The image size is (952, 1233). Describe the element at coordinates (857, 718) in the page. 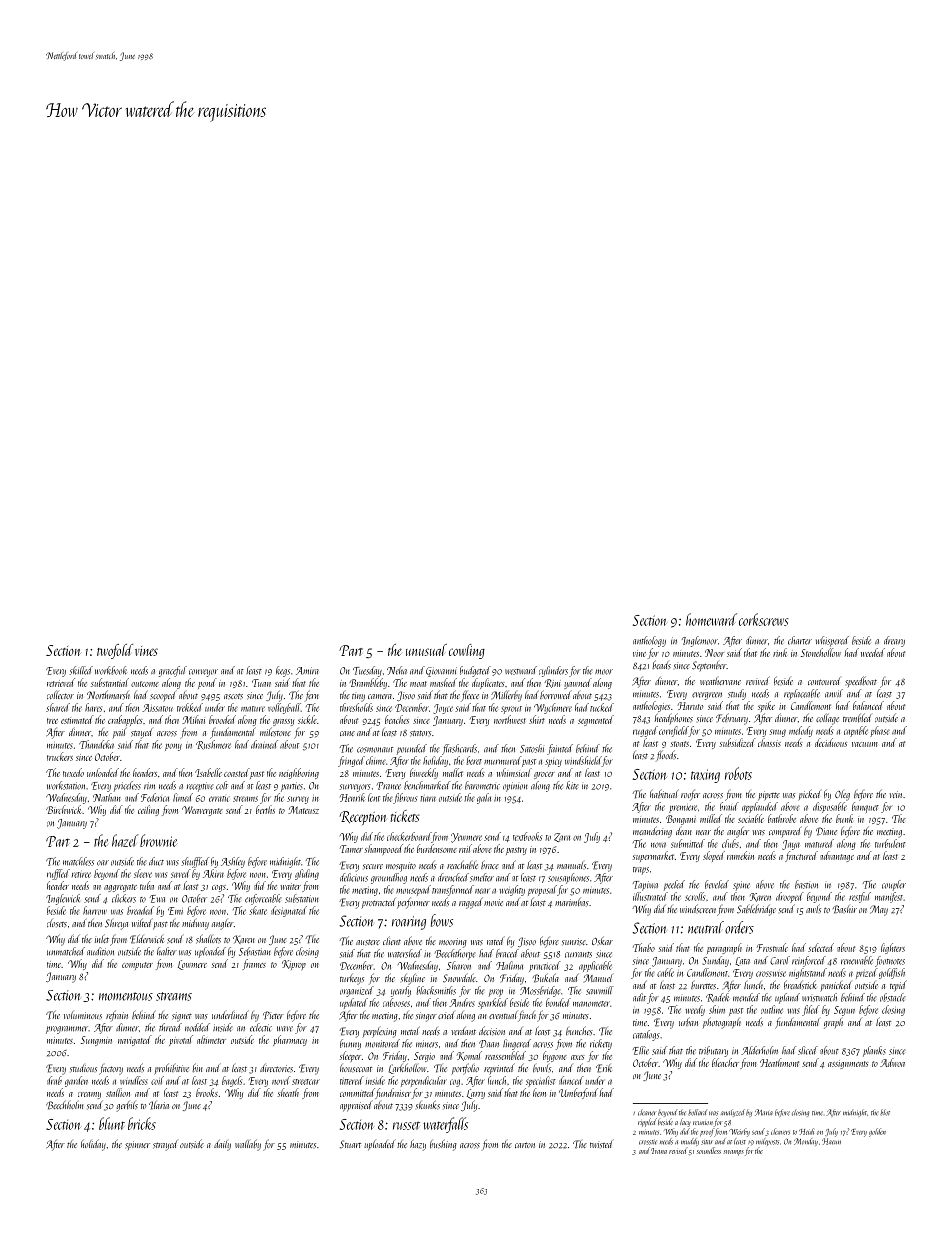

I see `trembled` at that location.
